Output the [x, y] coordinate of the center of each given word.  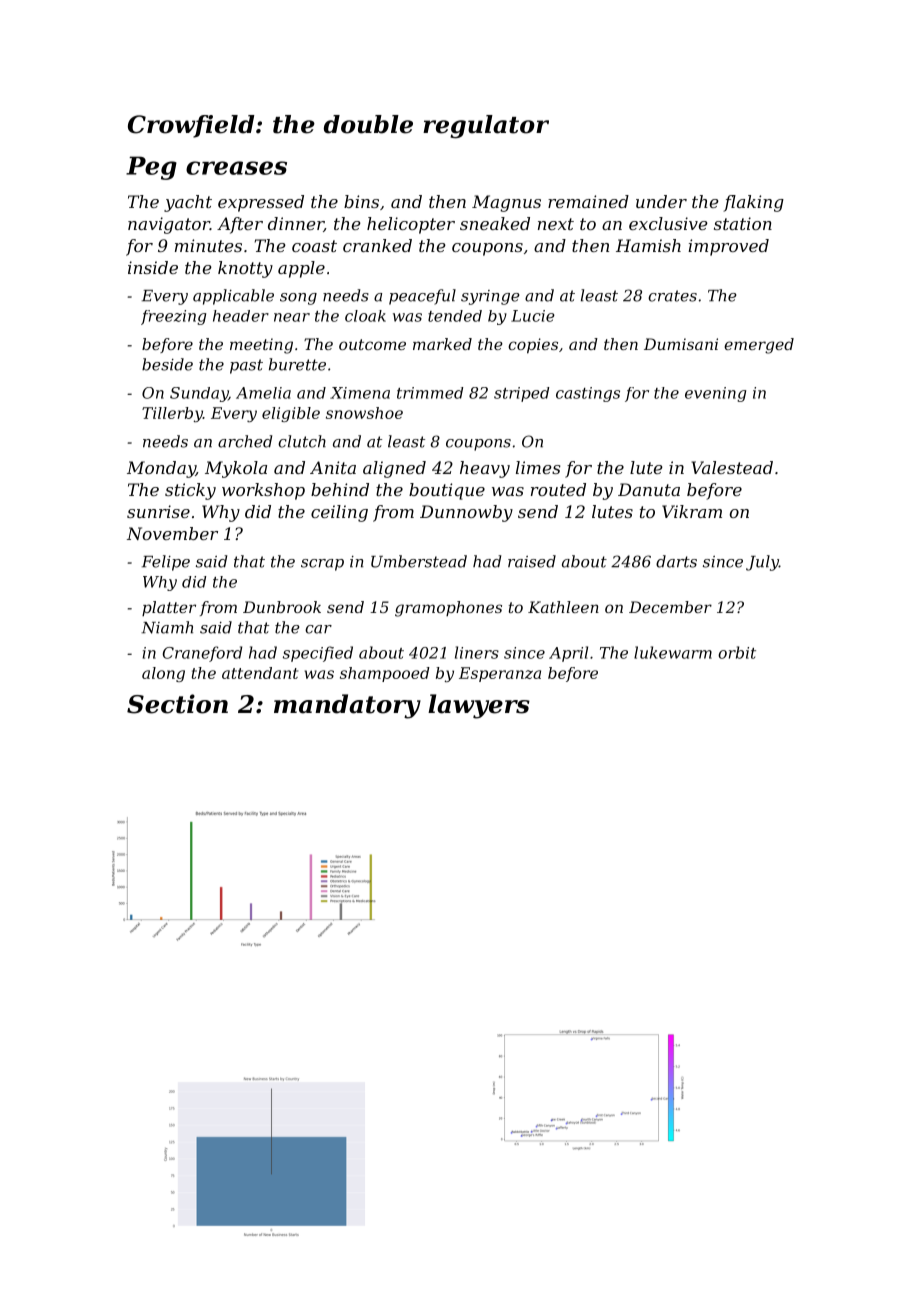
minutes [208, 245]
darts [676, 561]
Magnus [506, 203]
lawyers [479, 706]
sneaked [495, 223]
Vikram [692, 511]
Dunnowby [466, 513]
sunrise [158, 511]
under [661, 201]
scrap [322, 565]
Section [177, 704]
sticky [190, 491]
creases [236, 168]
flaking [753, 203]
